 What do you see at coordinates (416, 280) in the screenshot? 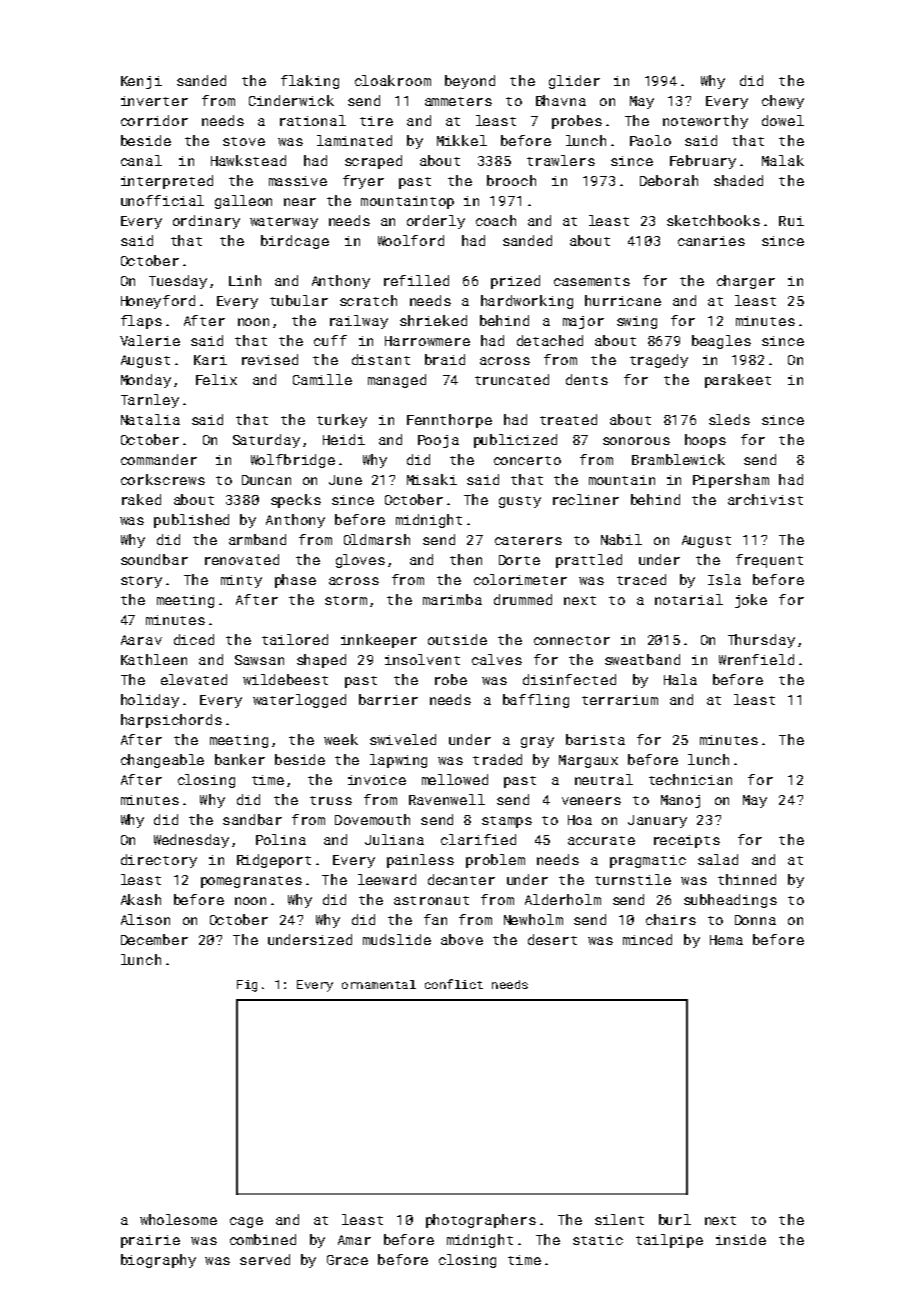
I see `refilled` at bounding box center [416, 280].
